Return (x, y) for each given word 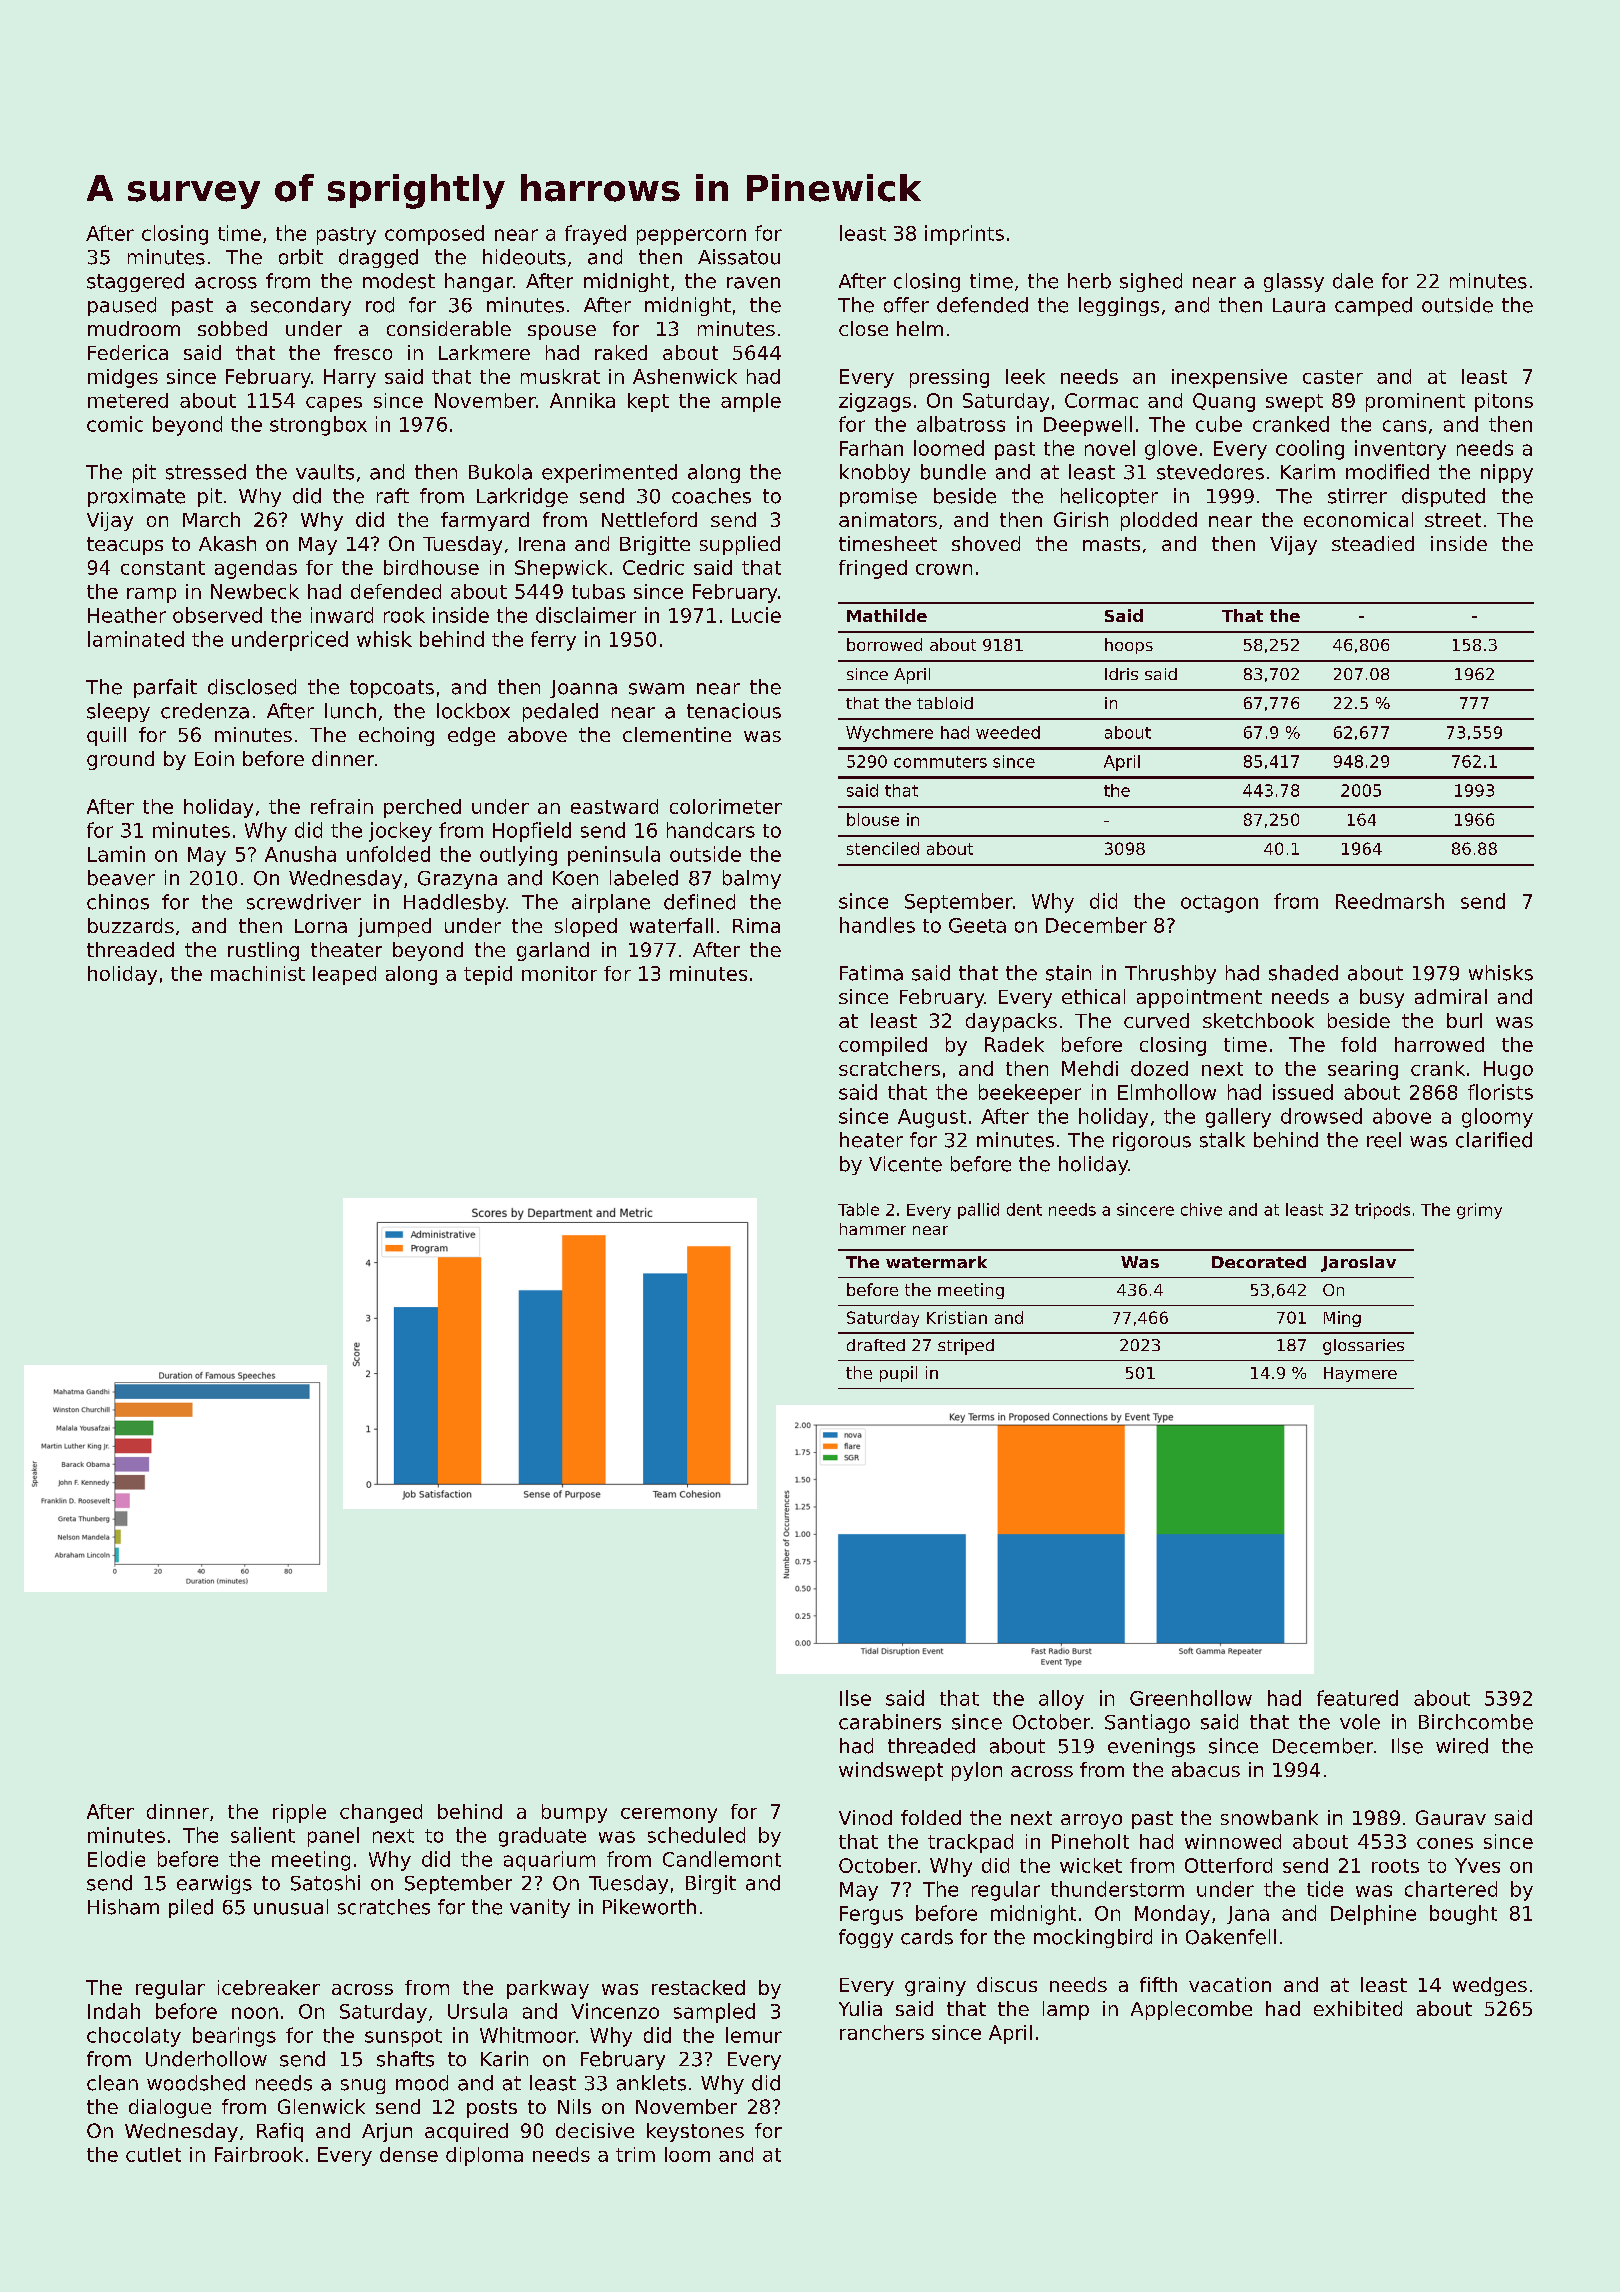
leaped (344, 975)
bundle (953, 472)
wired (1462, 1746)
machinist (258, 973)
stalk (1222, 1140)
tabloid (945, 703)
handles (877, 925)
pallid (978, 1211)
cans (1404, 426)
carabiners (890, 1722)
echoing (396, 736)
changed (381, 1813)
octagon (1219, 904)
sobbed (232, 328)
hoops (1129, 646)
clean (112, 2083)
